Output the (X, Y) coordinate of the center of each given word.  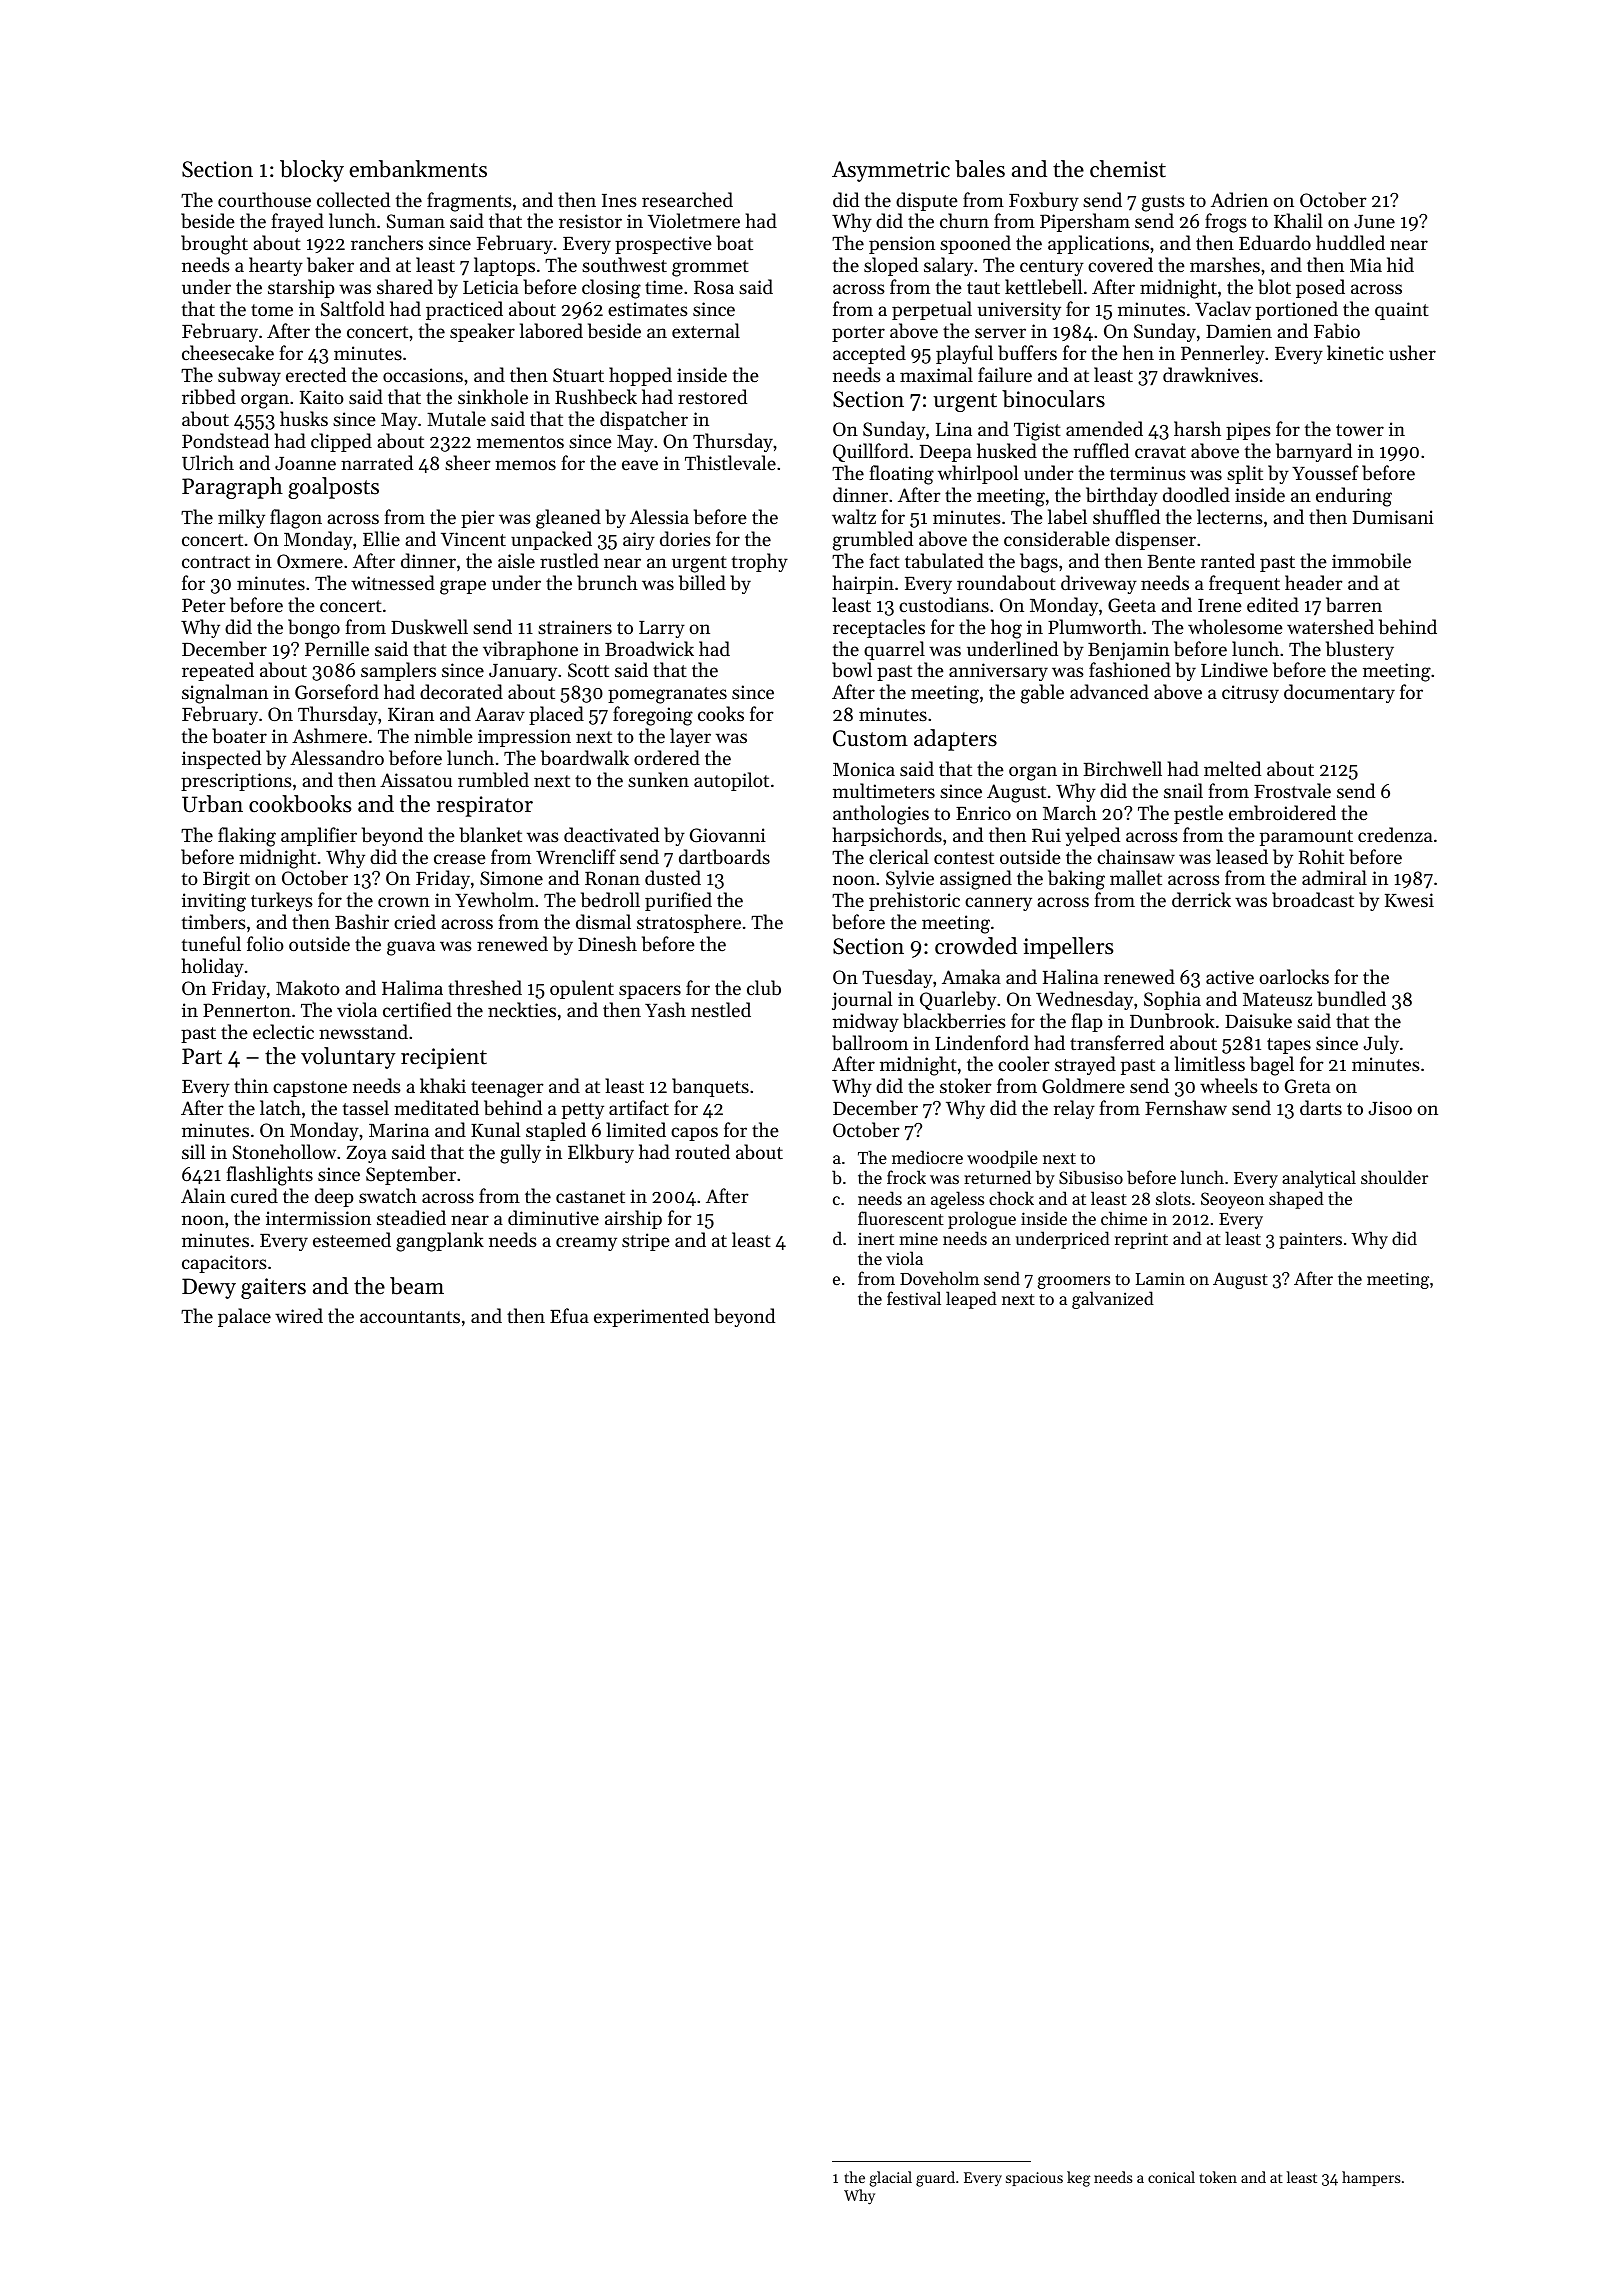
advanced (1109, 691)
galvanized (1113, 1300)
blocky (312, 171)
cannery (998, 904)
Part (202, 1056)
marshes (1225, 264)
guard (935, 2179)
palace (244, 1317)
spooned (975, 244)
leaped (971, 1300)
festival (914, 1298)
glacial (890, 2179)
